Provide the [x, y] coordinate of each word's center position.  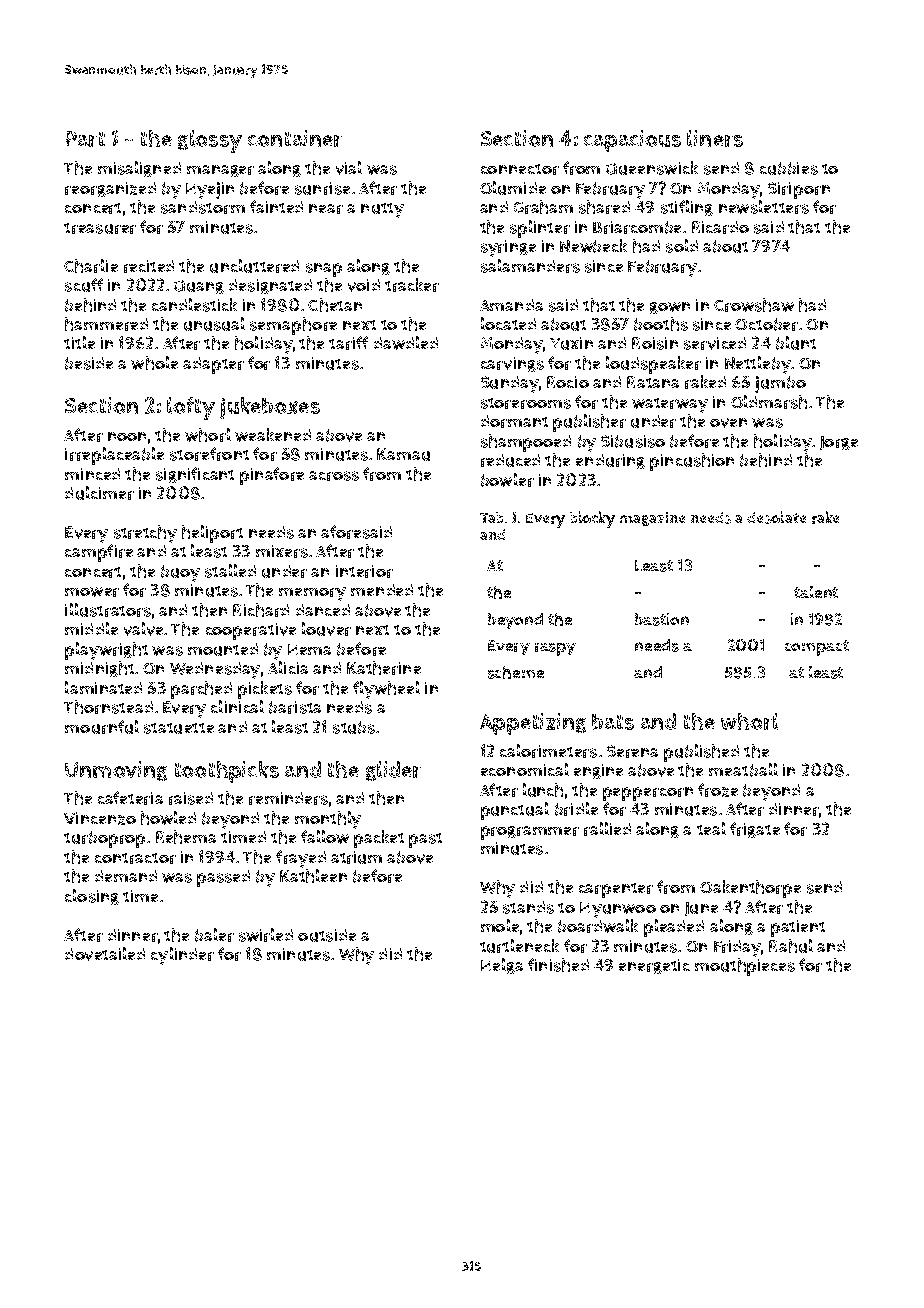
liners [715, 138]
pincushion [692, 462]
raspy [555, 649]
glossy [210, 141]
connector [520, 169]
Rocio [568, 382]
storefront [209, 454]
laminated [103, 687]
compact [817, 648]
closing [92, 897]
